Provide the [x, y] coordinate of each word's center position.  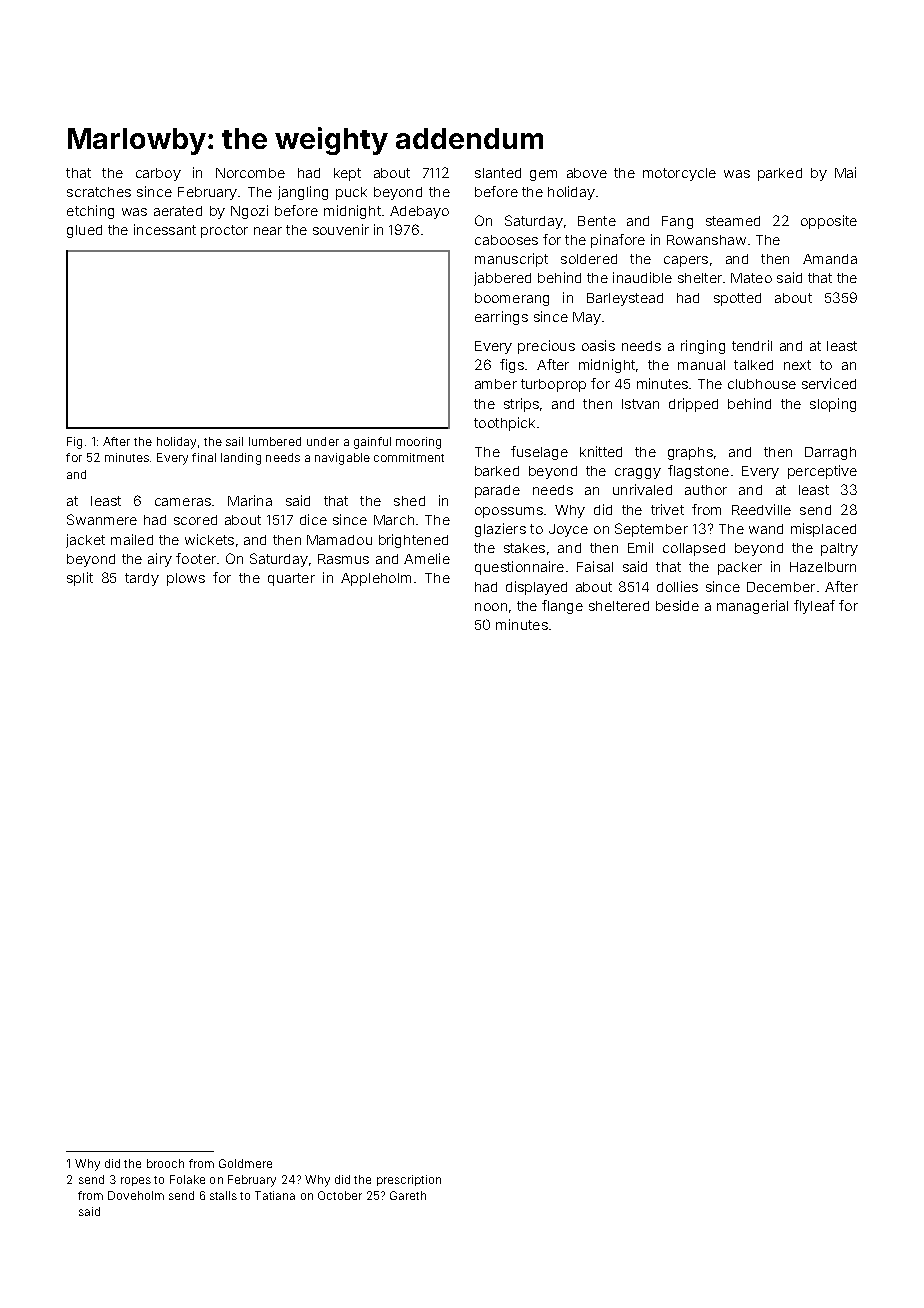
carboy [158, 174]
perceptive [822, 472]
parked [780, 174]
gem [543, 175]
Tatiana [275, 1195]
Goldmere [245, 1163]
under [323, 441]
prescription [409, 1180]
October [340, 1195]
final [204, 457]
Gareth [408, 1195]
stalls [223, 1195]
